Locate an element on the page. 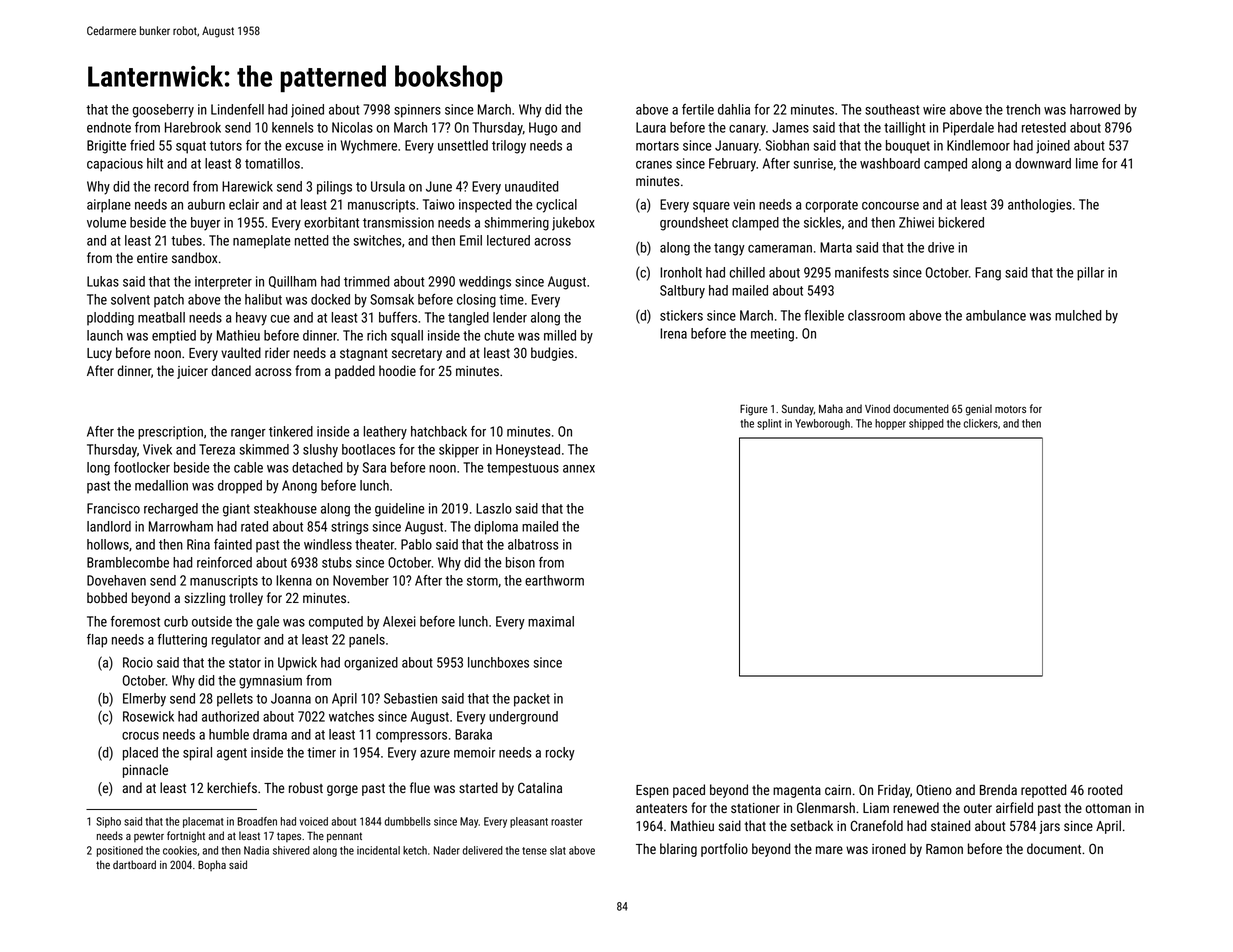 Image resolution: width=1233 pixels, height=952 pixels. clickers is located at coordinates (981, 423).
